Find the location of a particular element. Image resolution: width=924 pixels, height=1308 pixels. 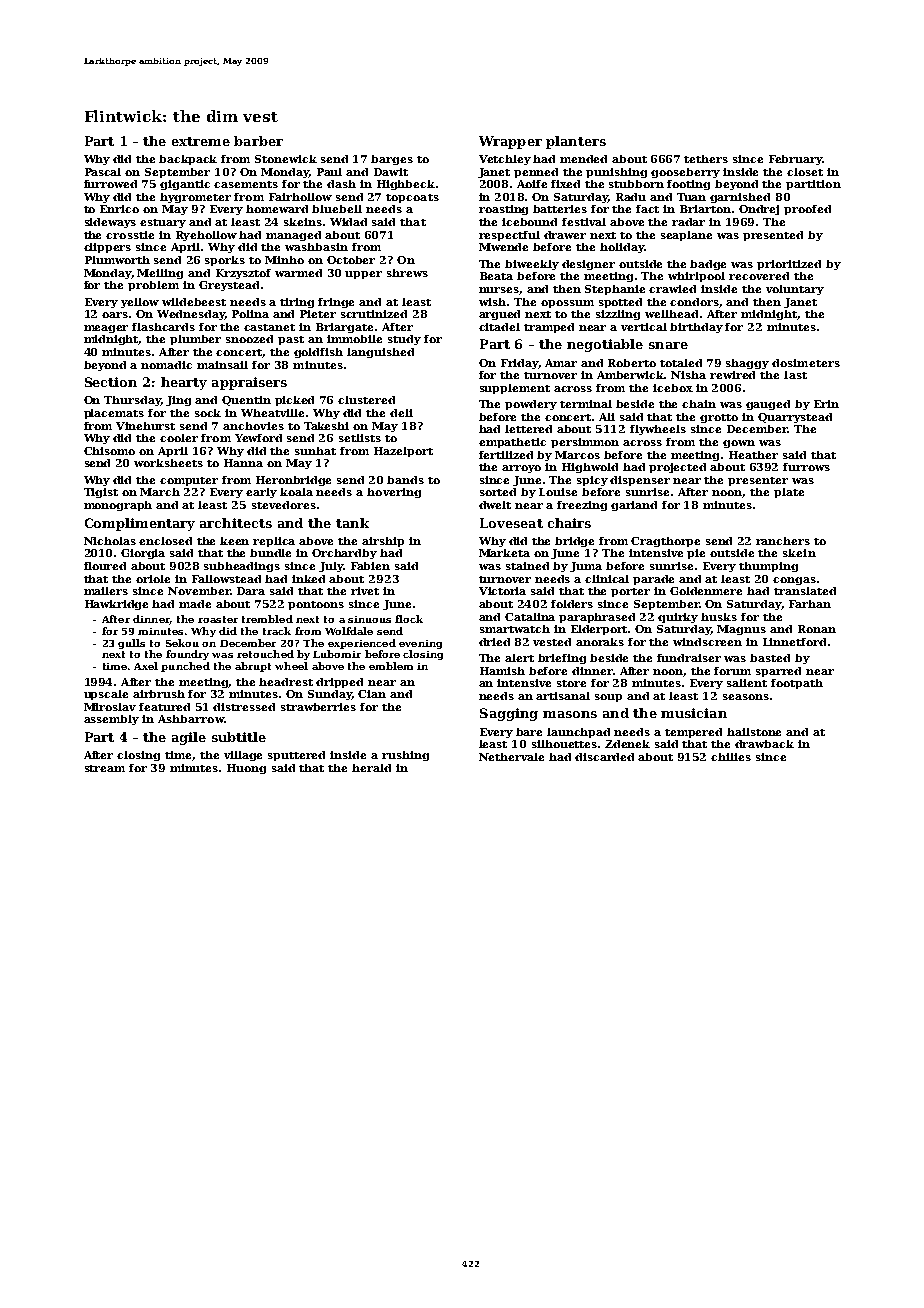

airship is located at coordinates (383, 542).
